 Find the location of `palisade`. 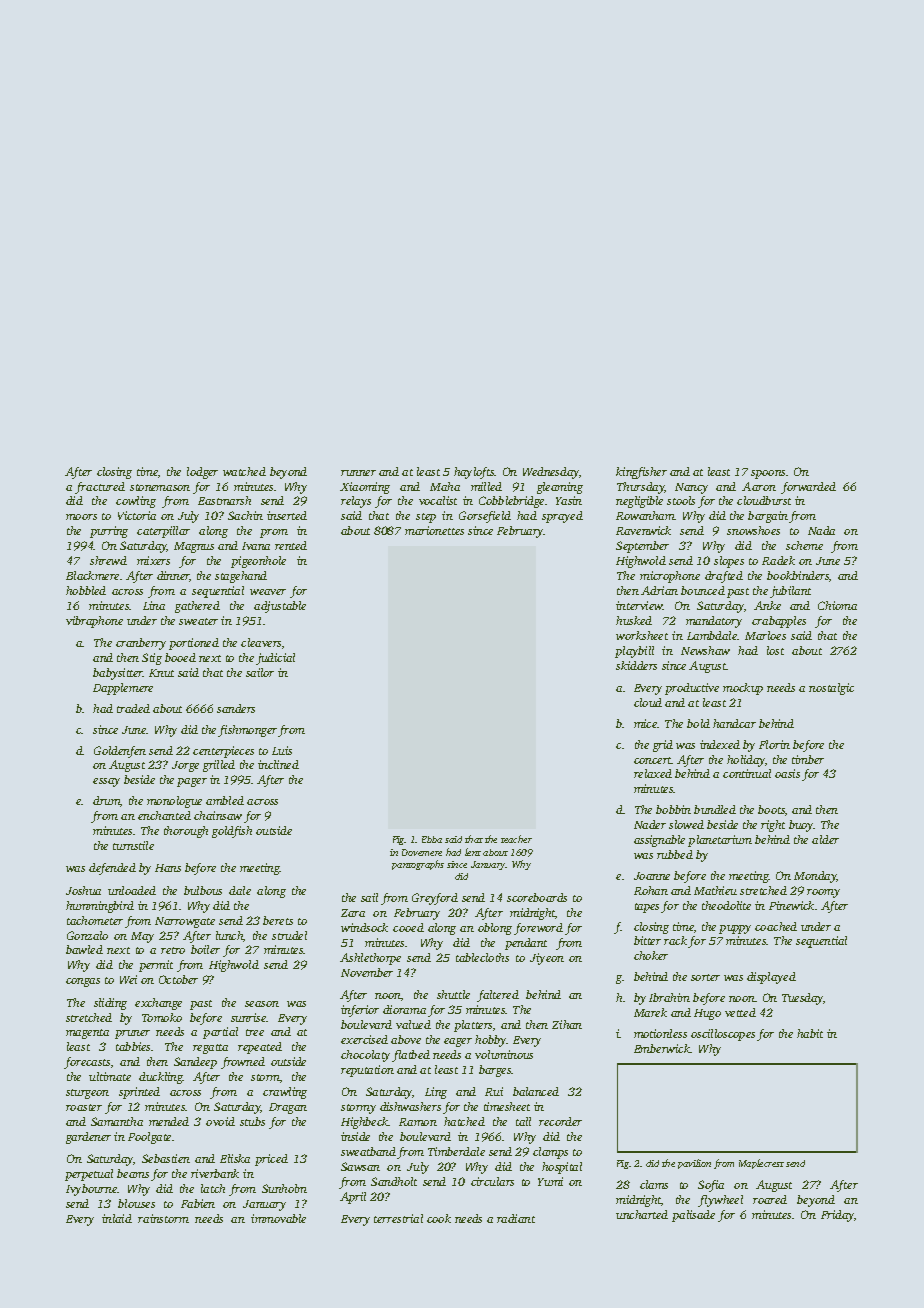

palisade is located at coordinates (693, 1216).
